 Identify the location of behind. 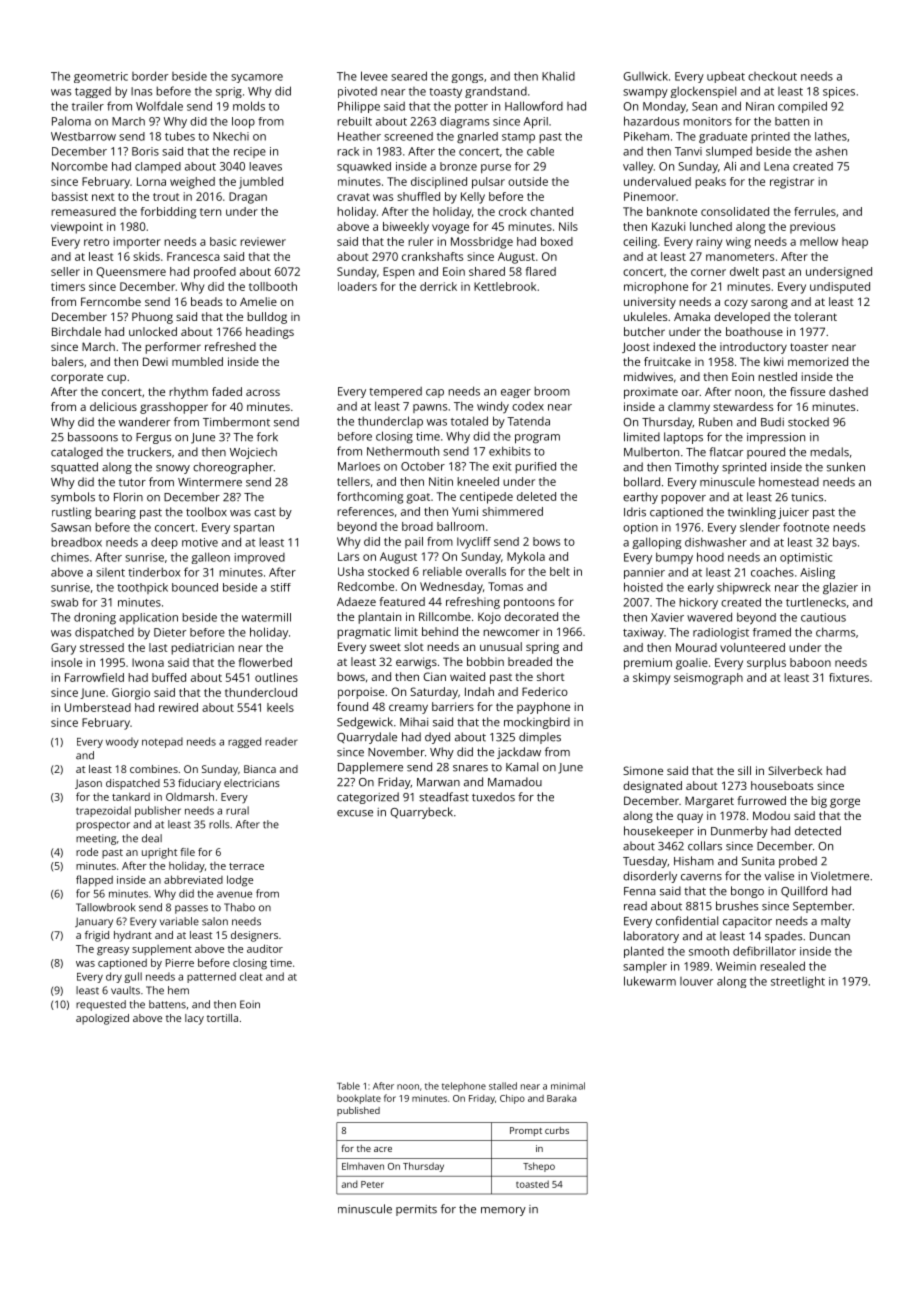
(440, 631).
